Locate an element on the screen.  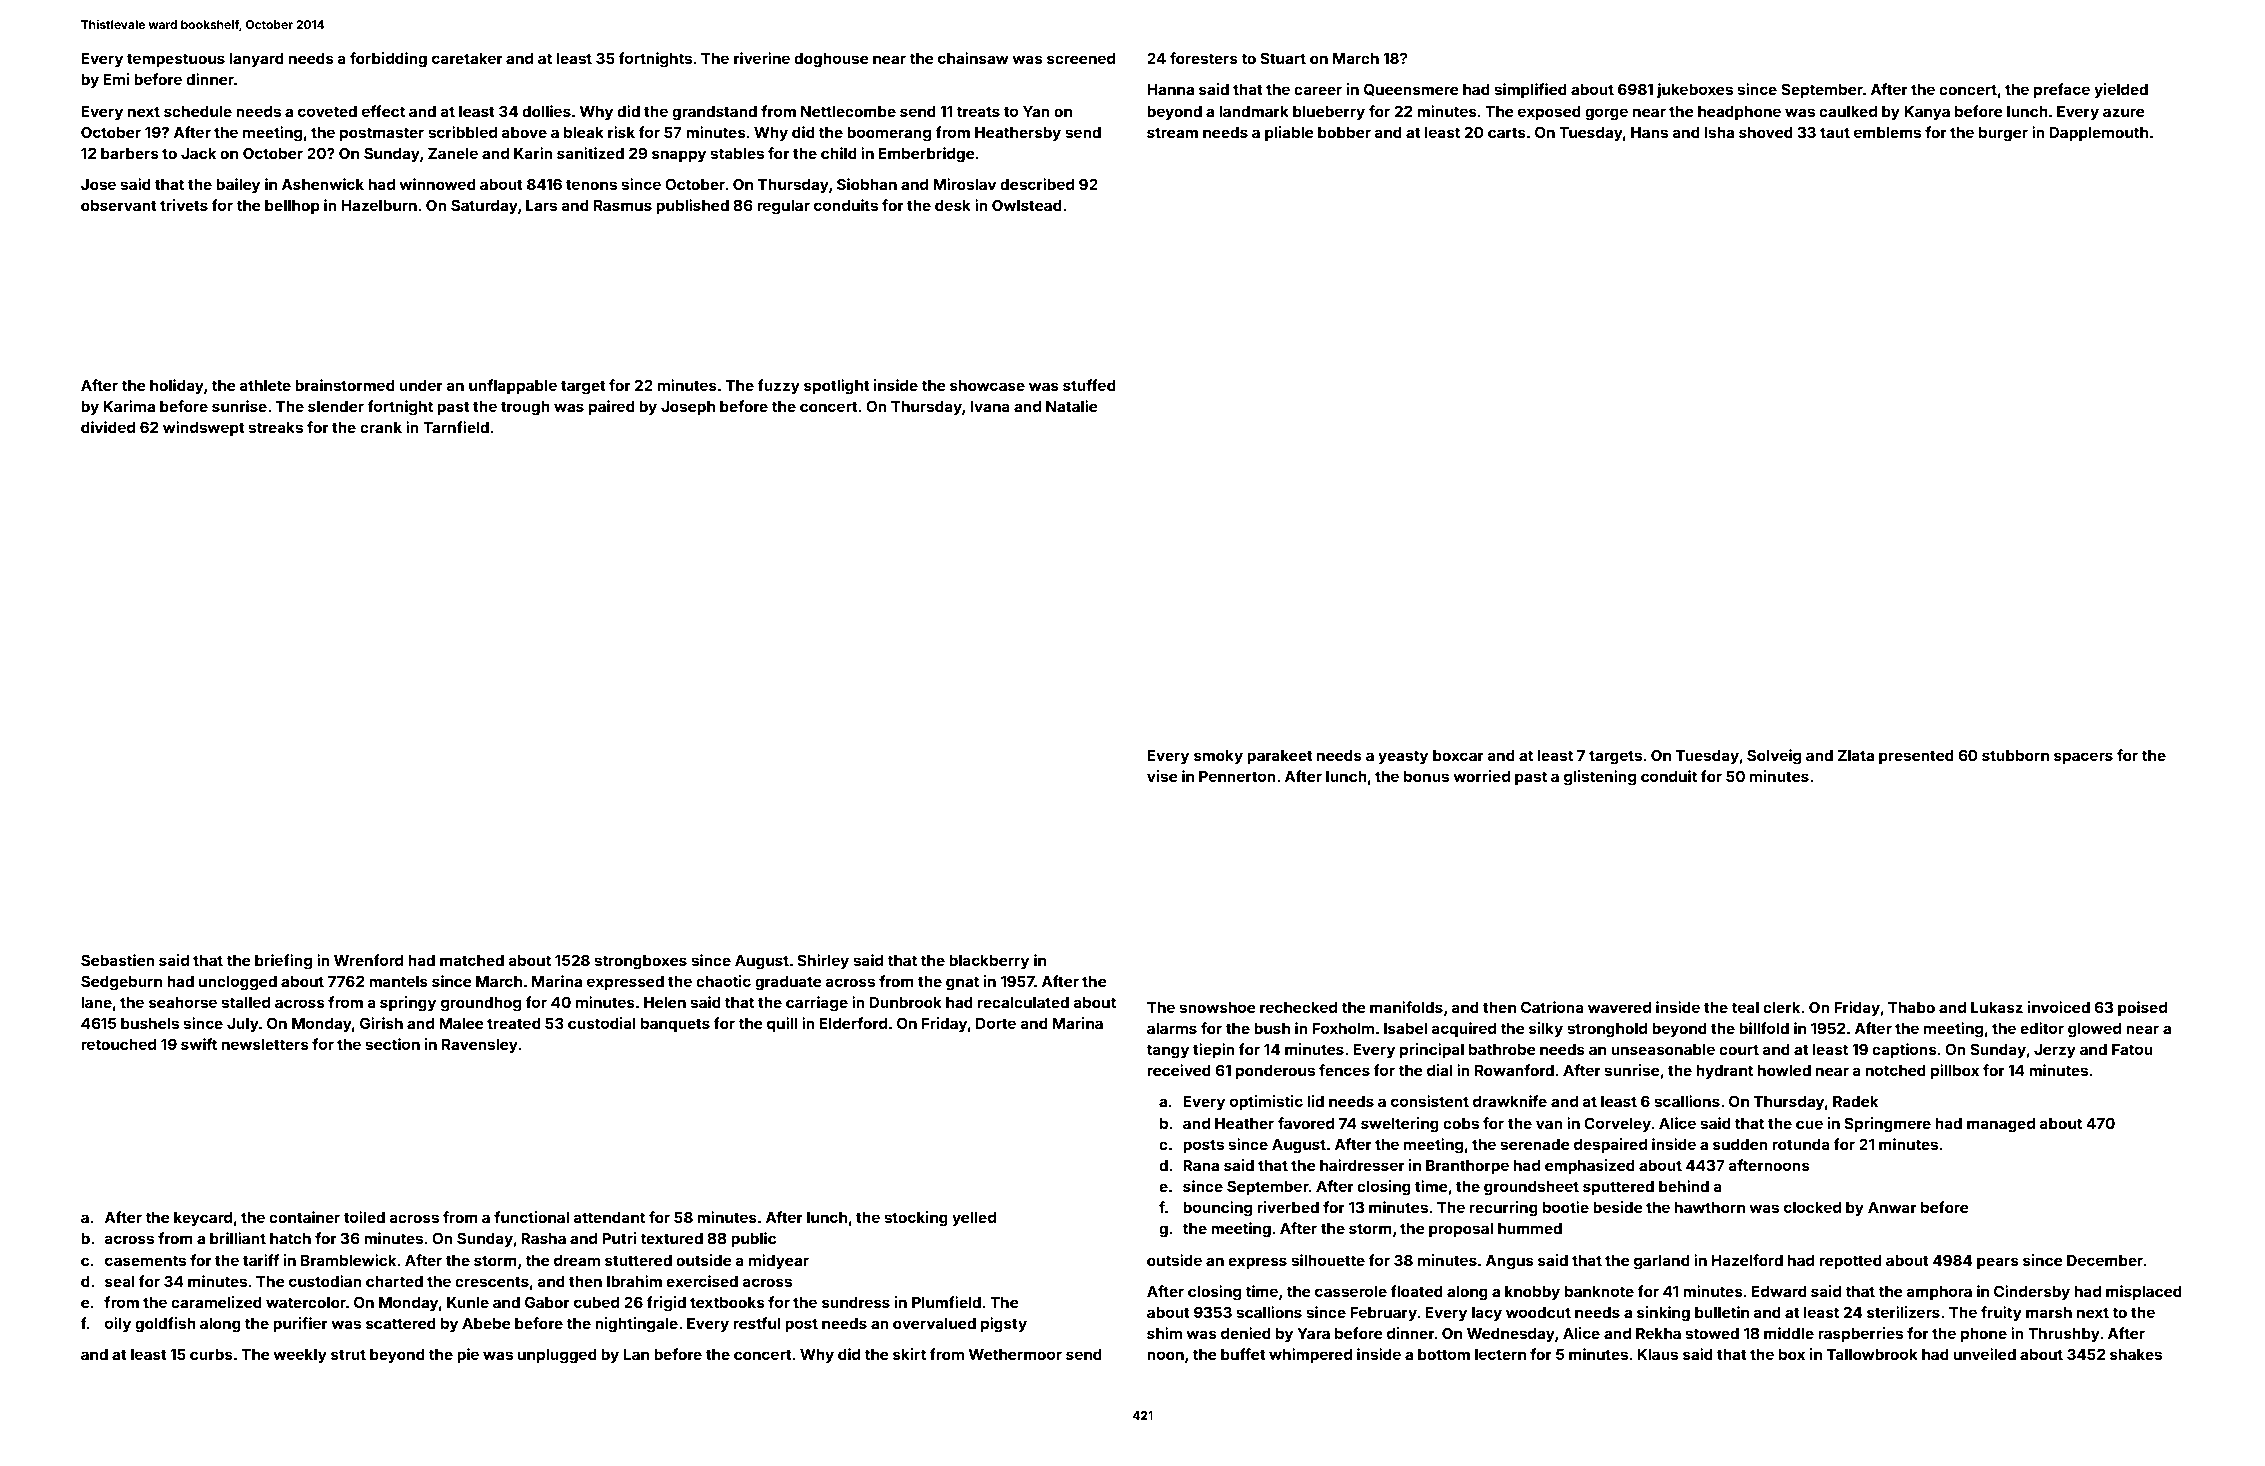
windswept is located at coordinates (204, 428).
